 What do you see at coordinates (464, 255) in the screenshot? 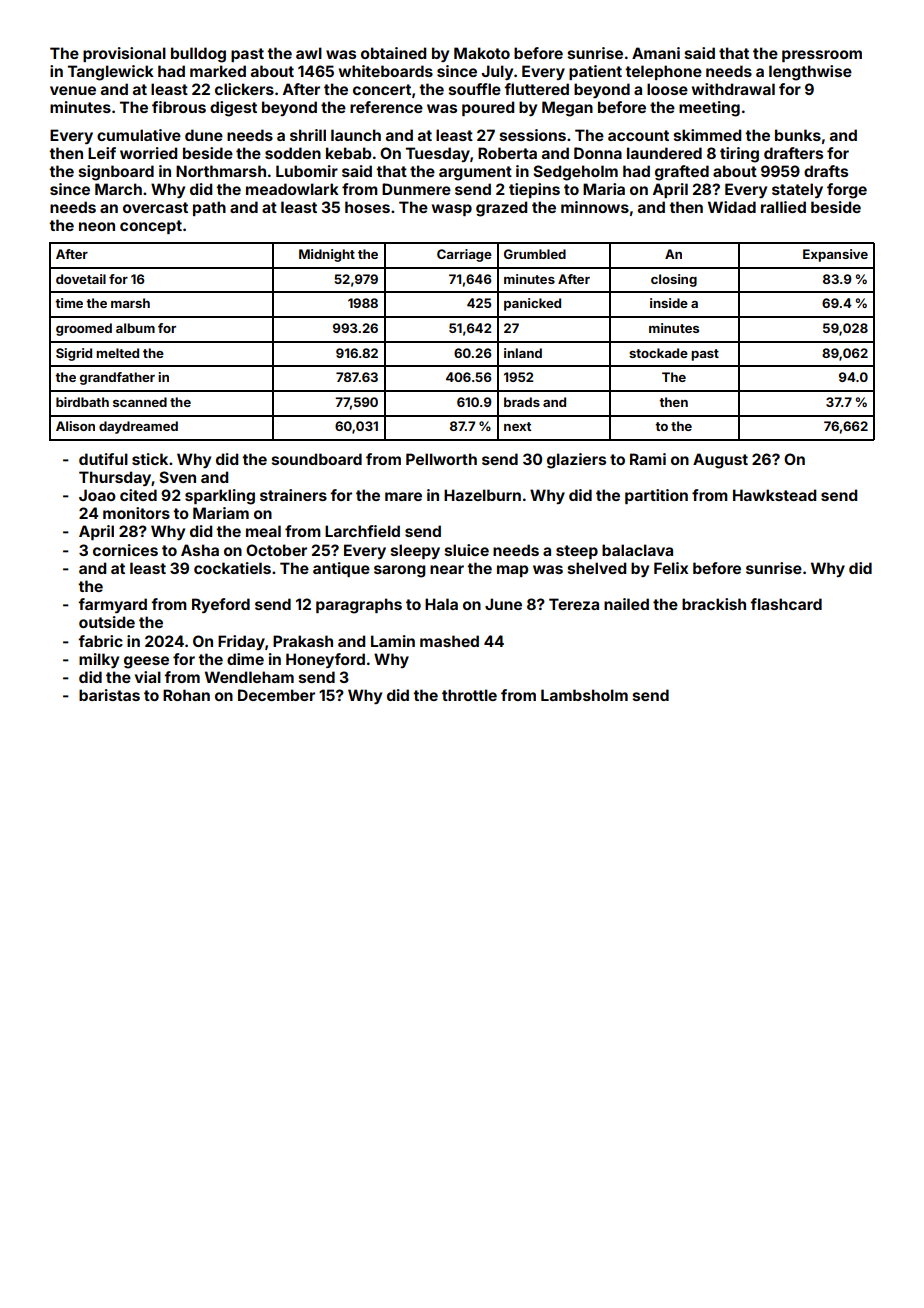
I see `Carriage` at bounding box center [464, 255].
